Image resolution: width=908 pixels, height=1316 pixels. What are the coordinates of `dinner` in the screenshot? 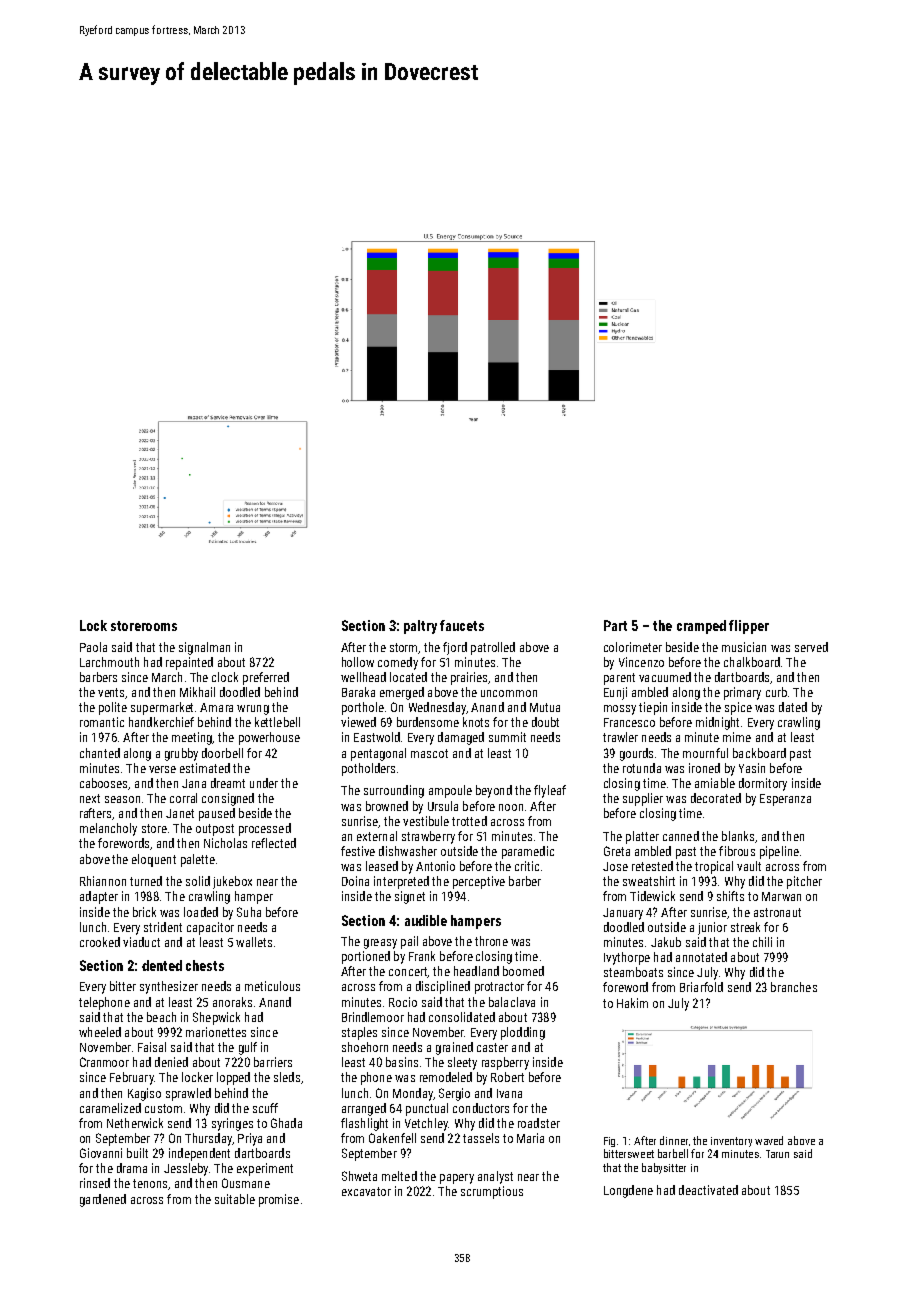 It's located at (674, 1140).
